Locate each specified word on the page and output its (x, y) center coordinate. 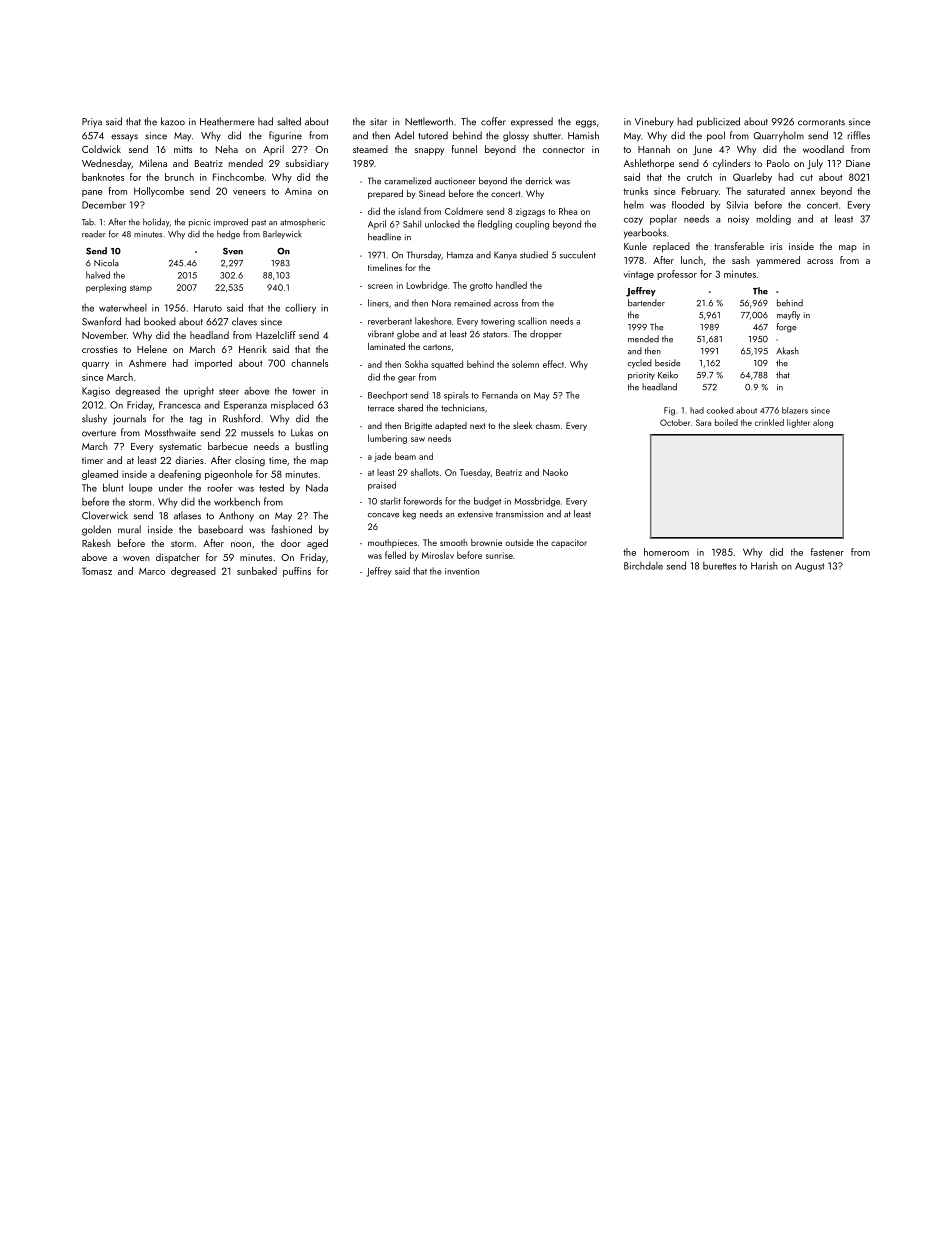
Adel (404, 135)
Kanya (505, 256)
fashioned (291, 529)
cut (806, 177)
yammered (778, 261)
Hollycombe (159, 192)
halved (98, 275)
